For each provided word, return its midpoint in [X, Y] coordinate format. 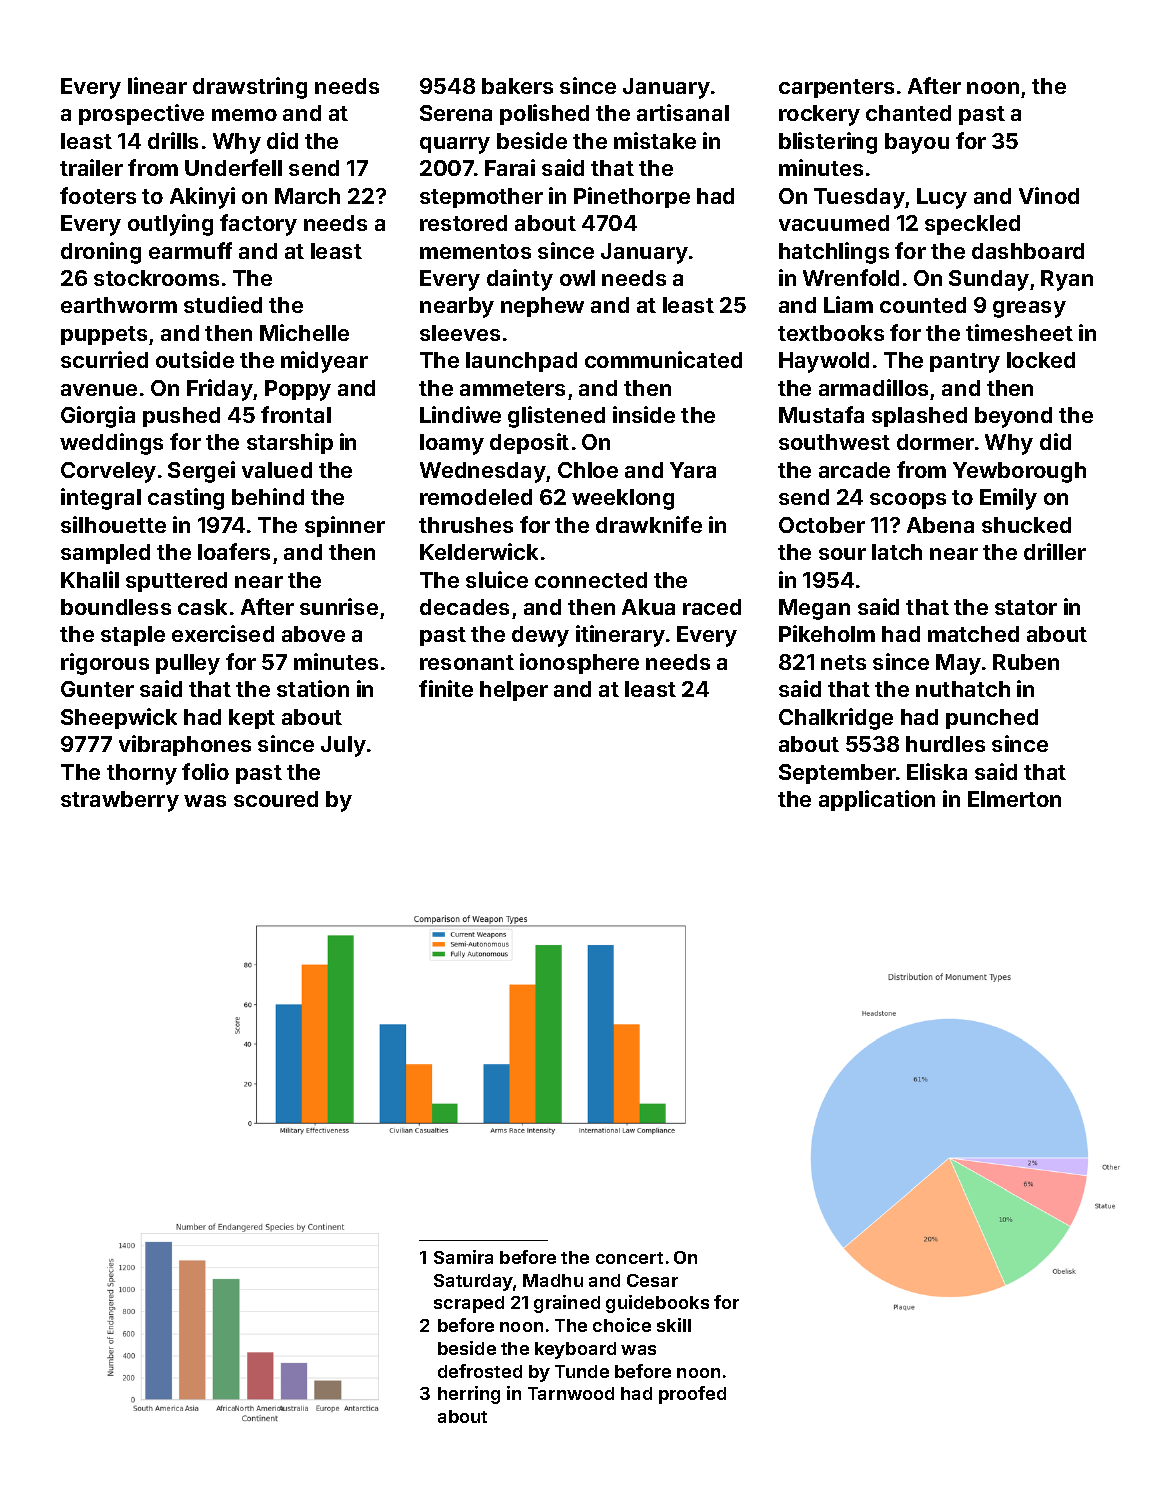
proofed [692, 1395]
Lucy [942, 198]
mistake [655, 140]
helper [514, 691]
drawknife [649, 524]
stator [1026, 607]
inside [644, 414]
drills [173, 140]
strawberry [120, 801]
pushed [181, 417]
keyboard [575, 1350]
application [877, 800]
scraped [469, 1304]
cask [202, 607]
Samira [463, 1257]
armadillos [873, 387]
